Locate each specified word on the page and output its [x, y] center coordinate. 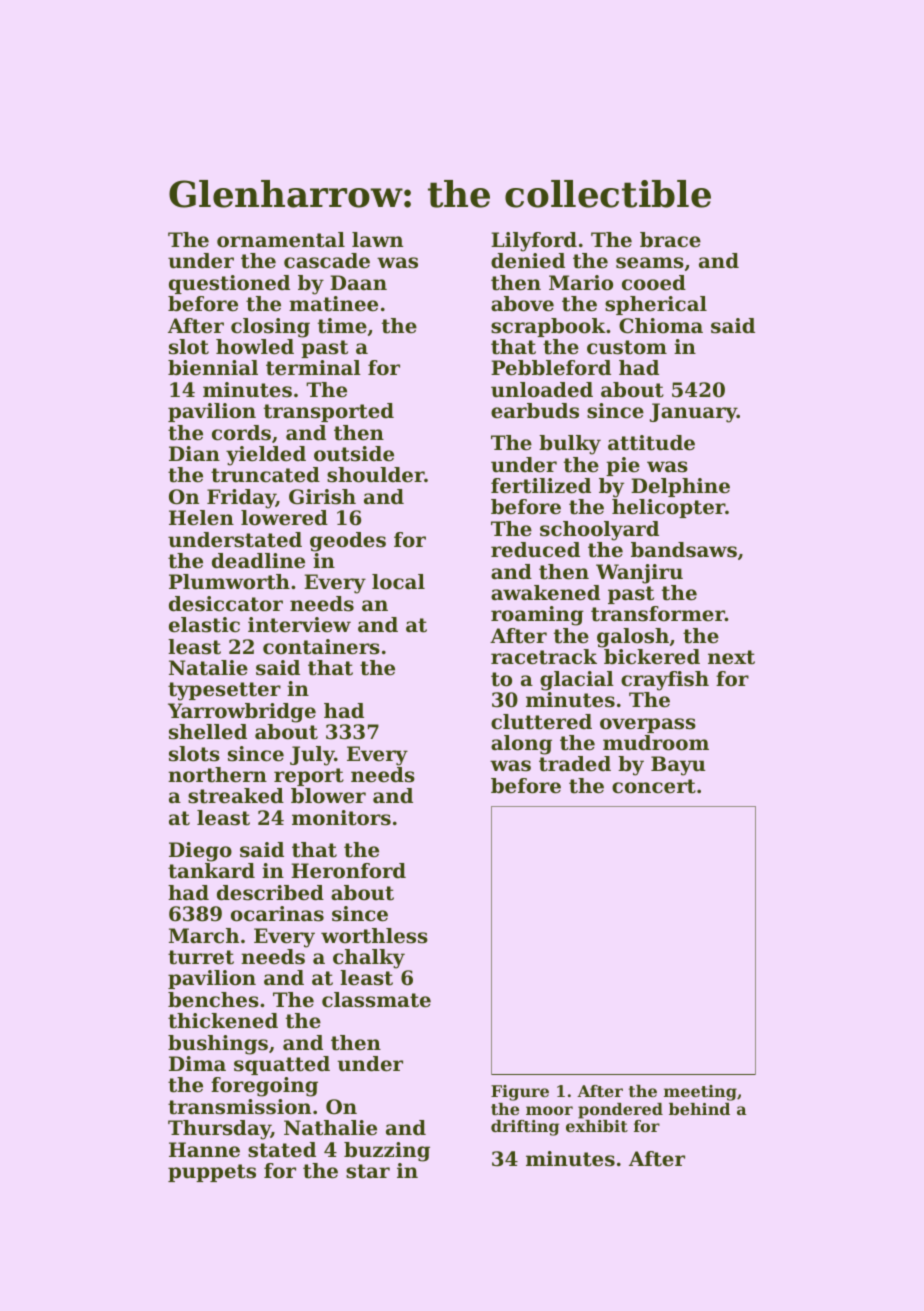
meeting [700, 1093]
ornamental [281, 240]
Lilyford [534, 242]
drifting [525, 1128]
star [368, 1171]
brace [670, 240]
